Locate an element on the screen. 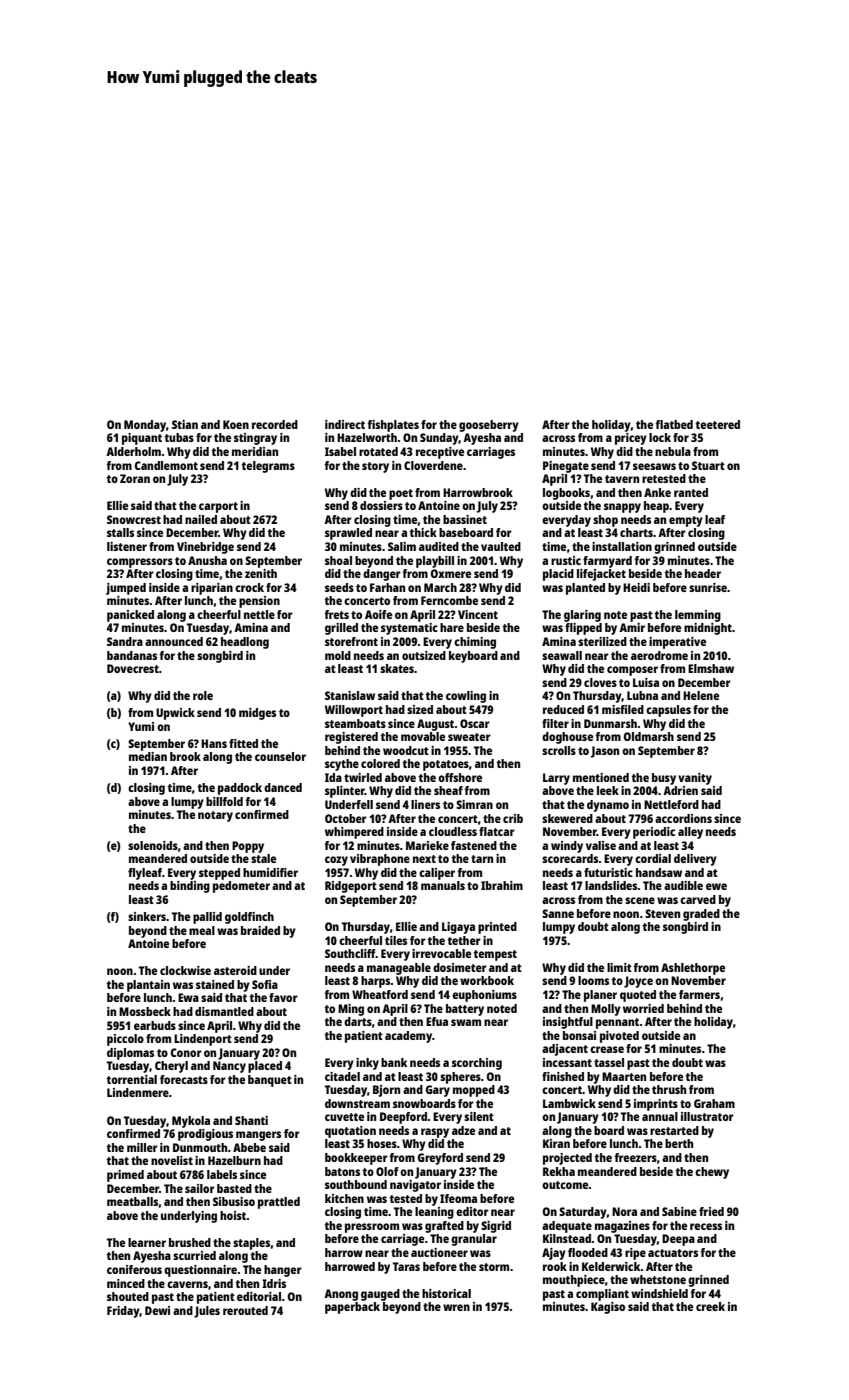 The height and width of the screenshot is (1400, 849). steamboats is located at coordinates (355, 723).
